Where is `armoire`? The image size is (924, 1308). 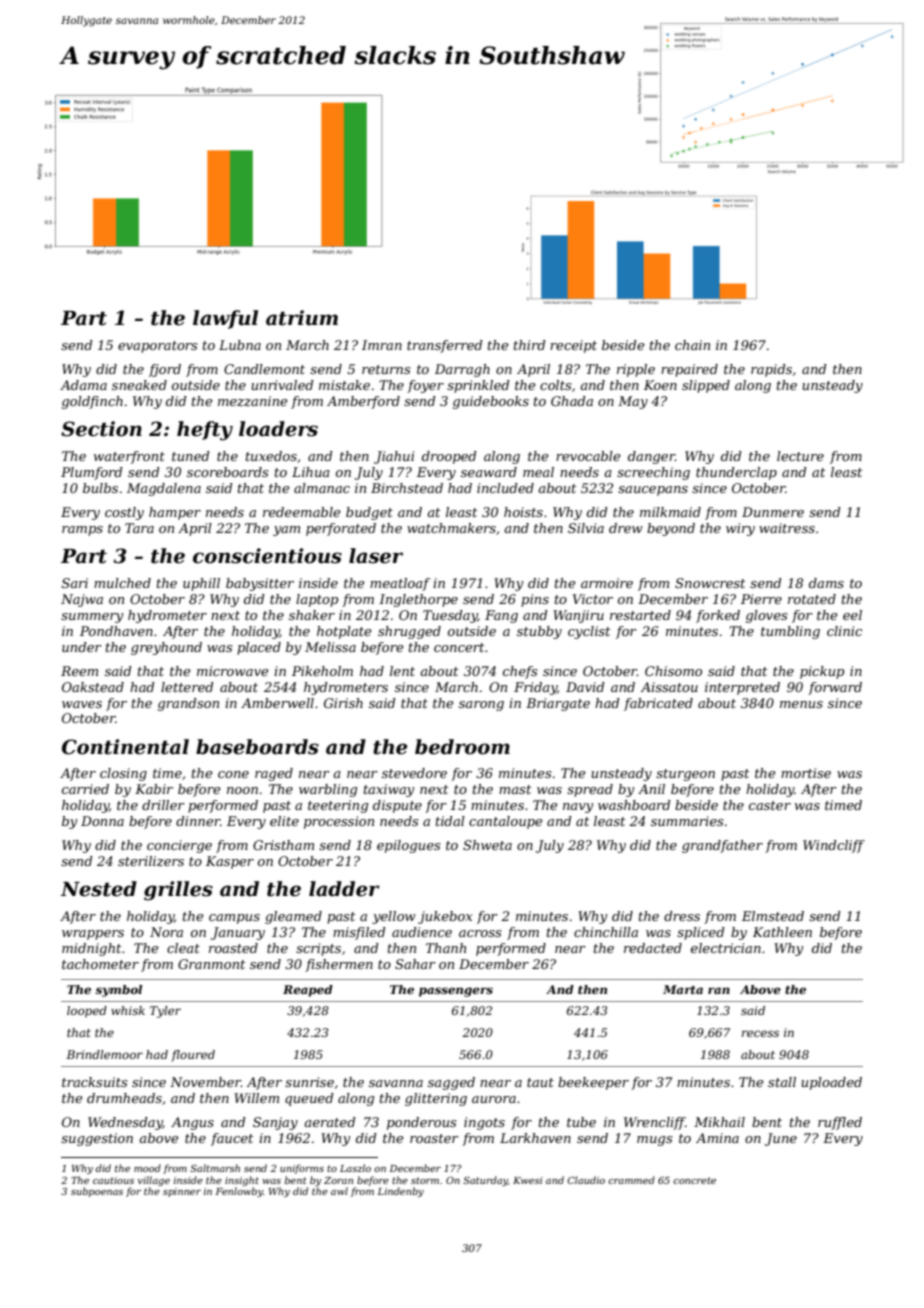 armoire is located at coordinates (607, 583).
